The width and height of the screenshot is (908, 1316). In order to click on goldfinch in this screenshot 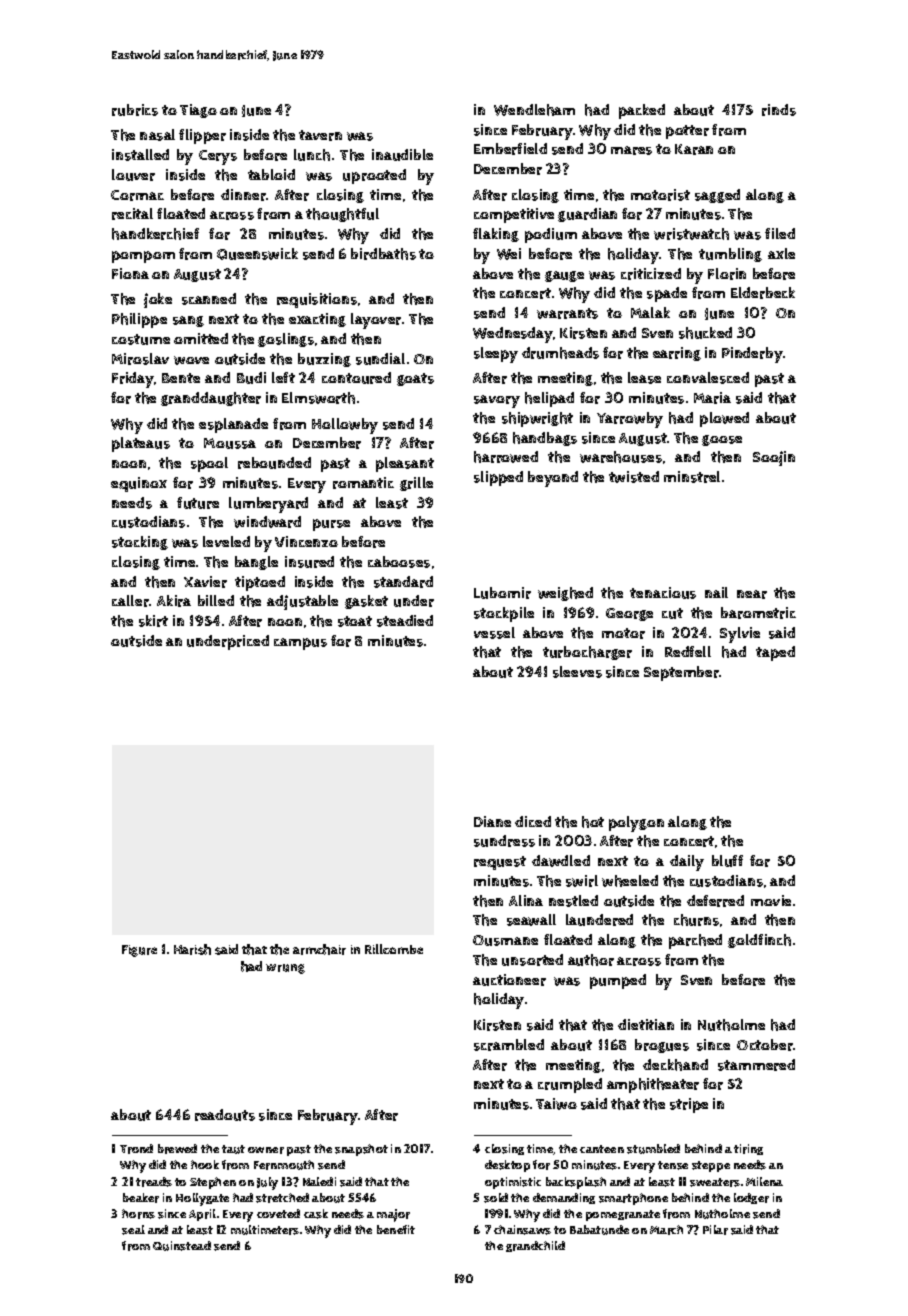, I will do `click(759, 941)`.
